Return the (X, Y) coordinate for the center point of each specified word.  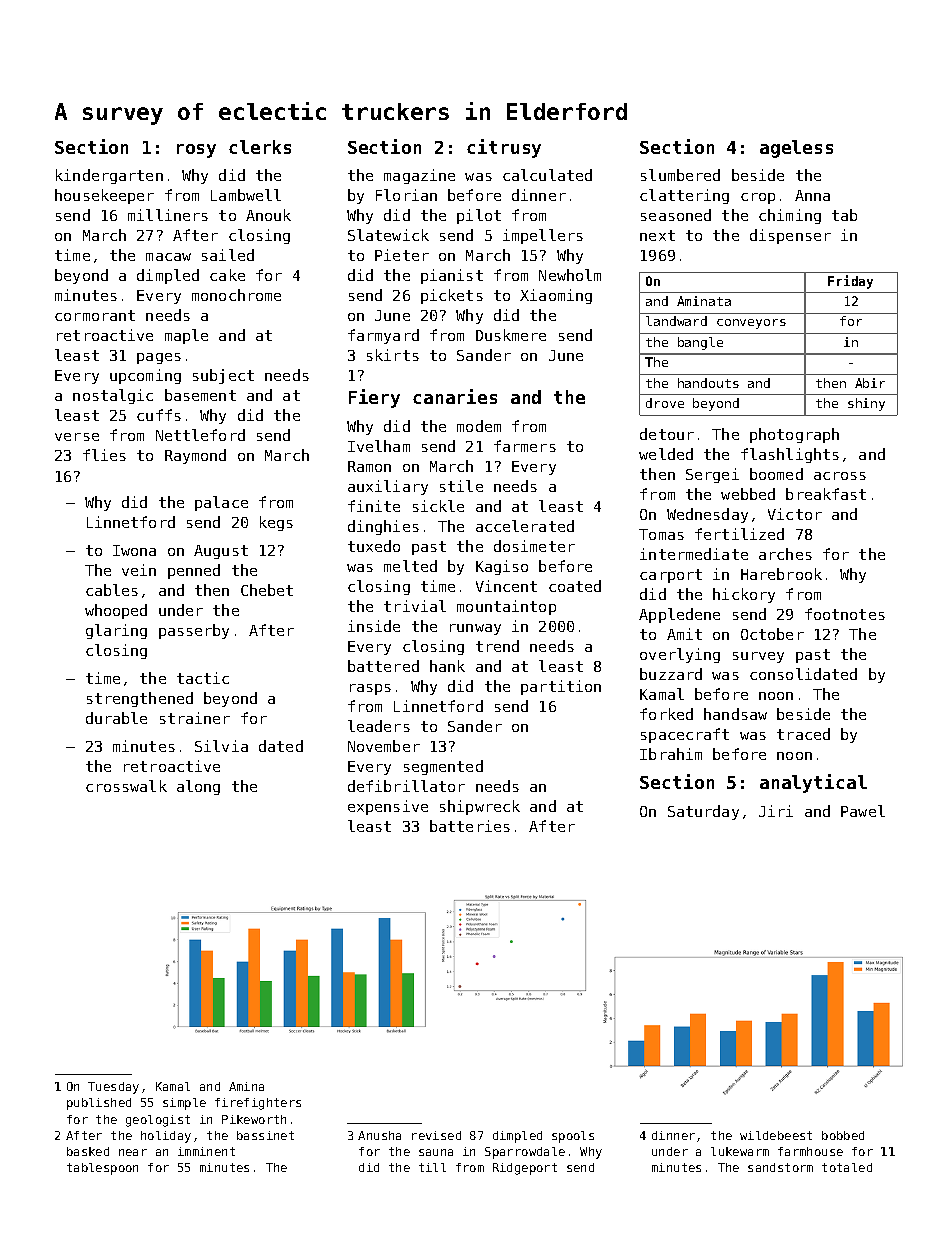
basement (200, 395)
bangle (700, 343)
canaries (455, 396)
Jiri (776, 811)
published (99, 1104)
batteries (470, 826)
